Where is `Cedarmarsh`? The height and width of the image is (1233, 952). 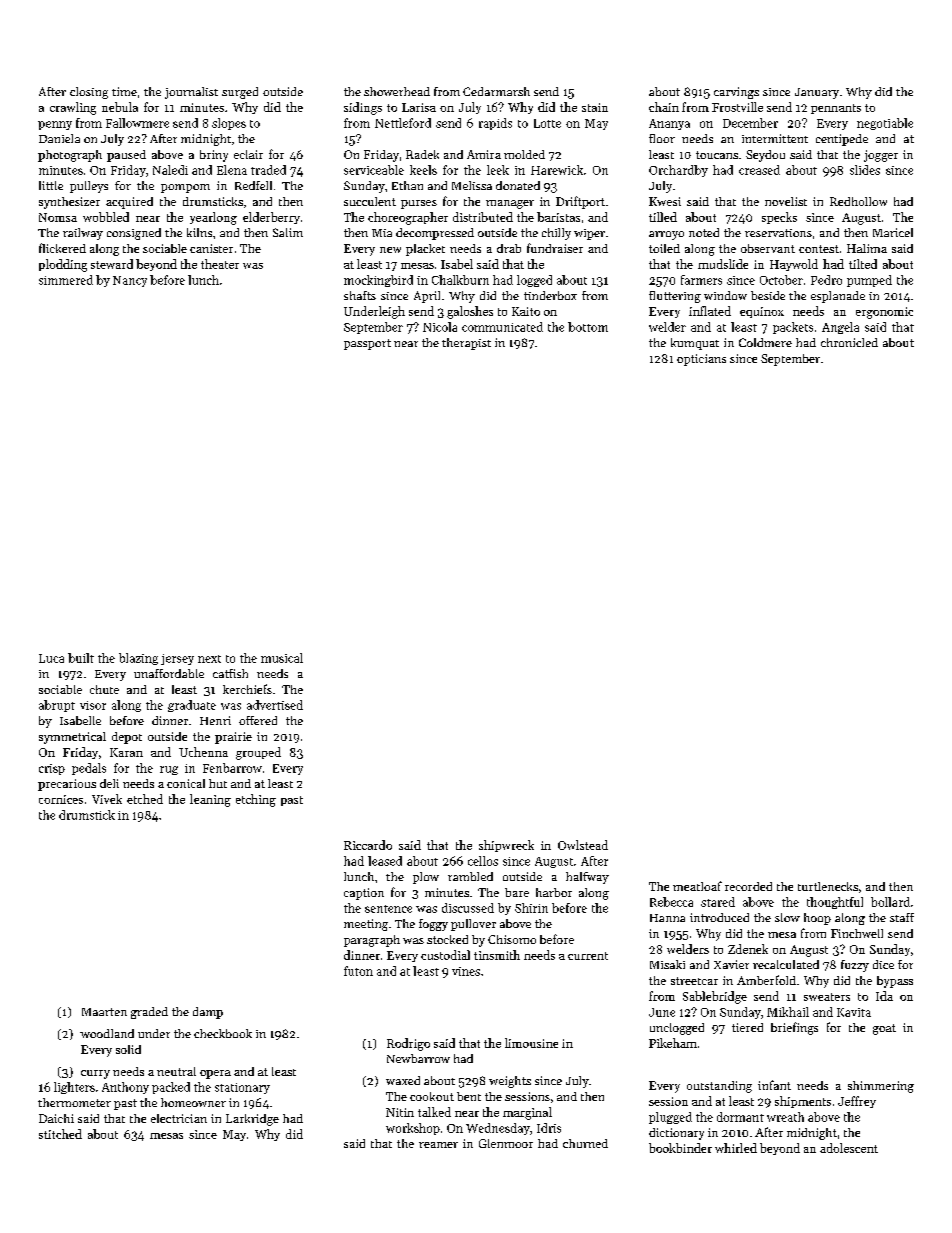 Cedarmarsh is located at coordinates (496, 91).
